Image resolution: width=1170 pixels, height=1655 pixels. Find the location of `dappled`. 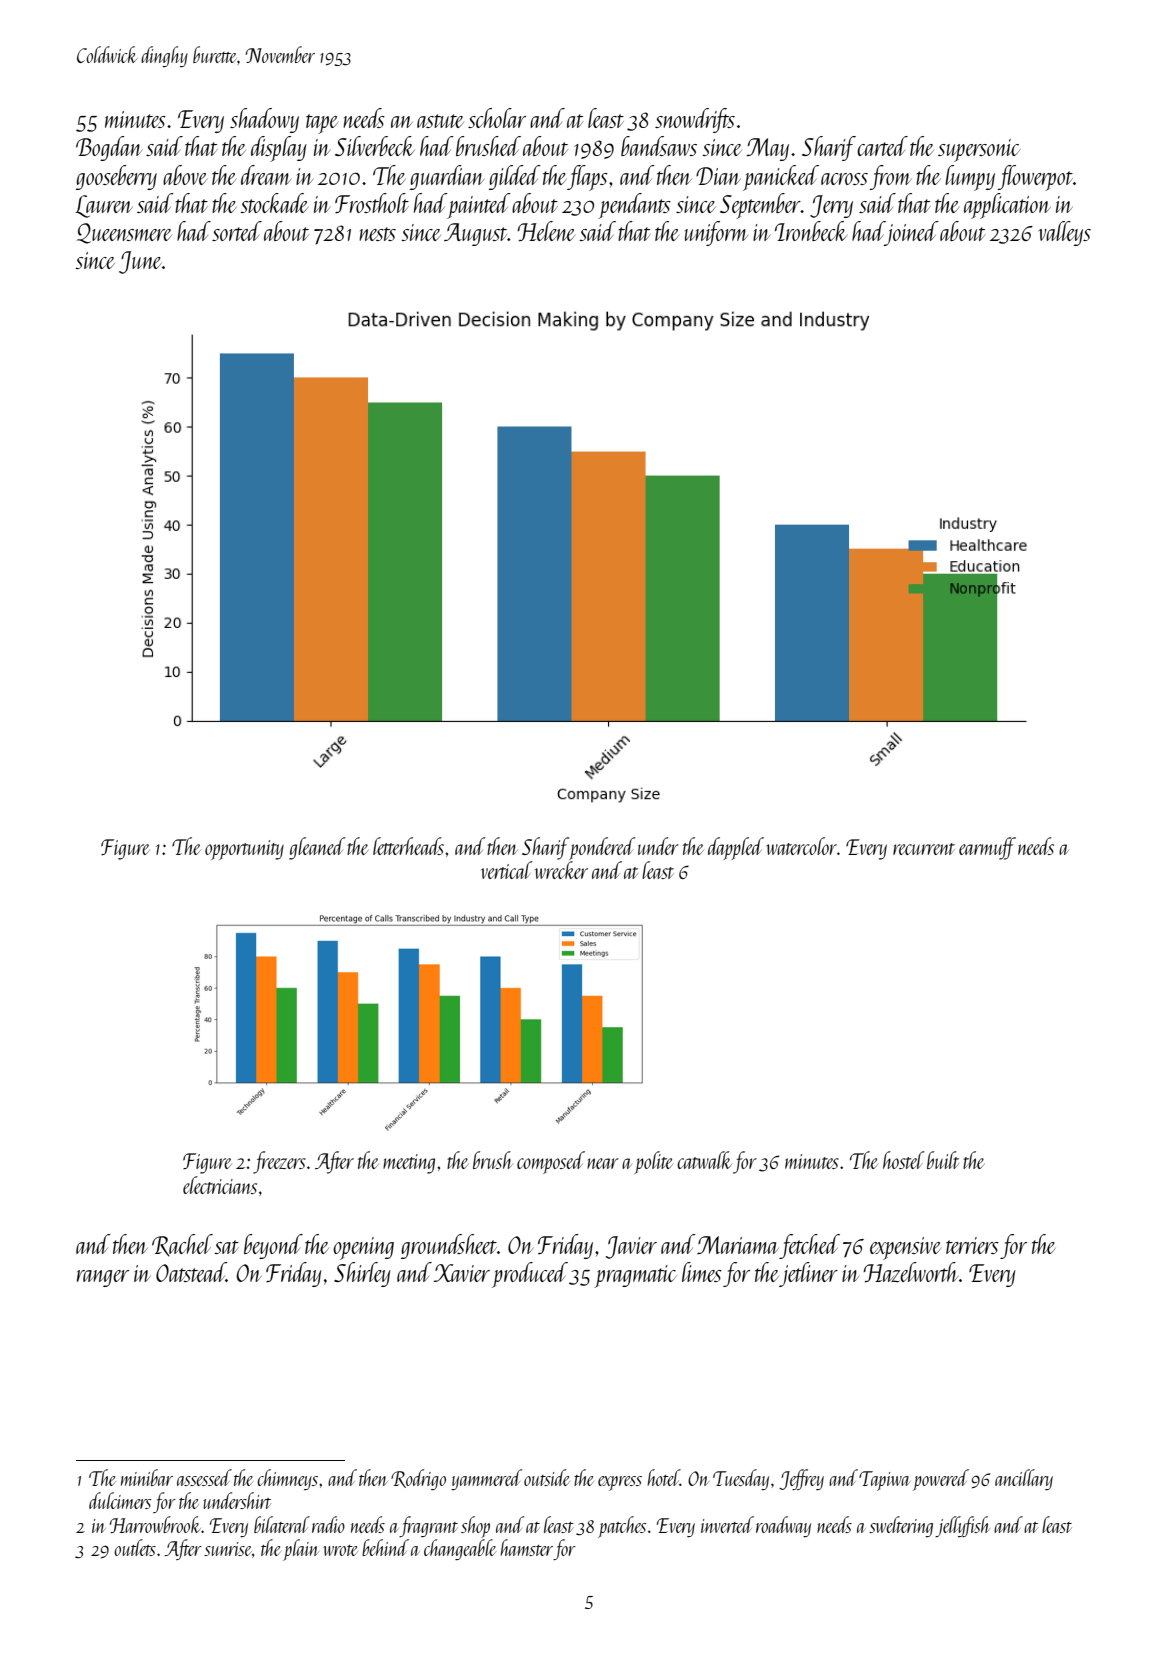

dappled is located at coordinates (736, 848).
